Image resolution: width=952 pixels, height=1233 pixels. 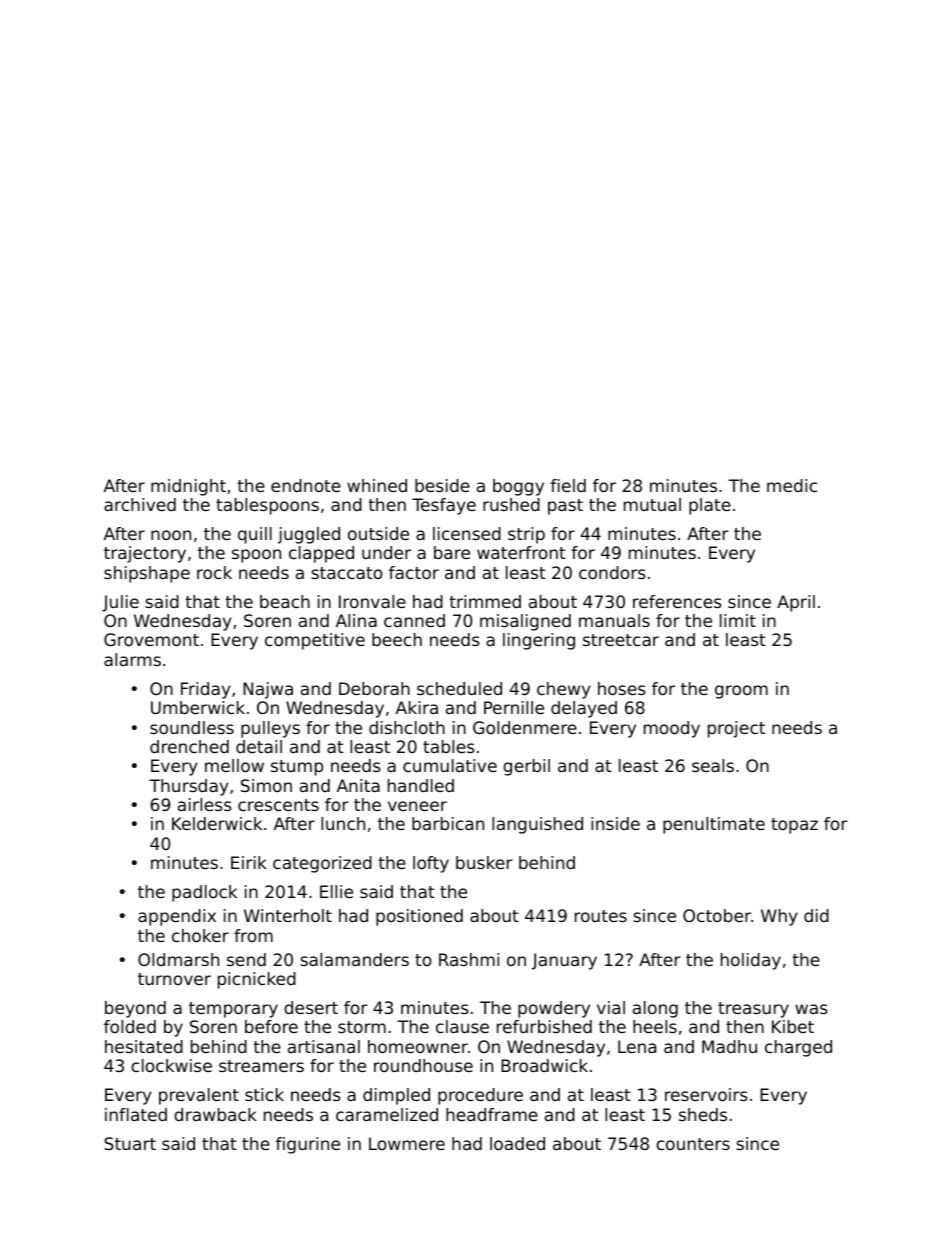 What do you see at coordinates (710, 506) in the screenshot?
I see `plate` at bounding box center [710, 506].
